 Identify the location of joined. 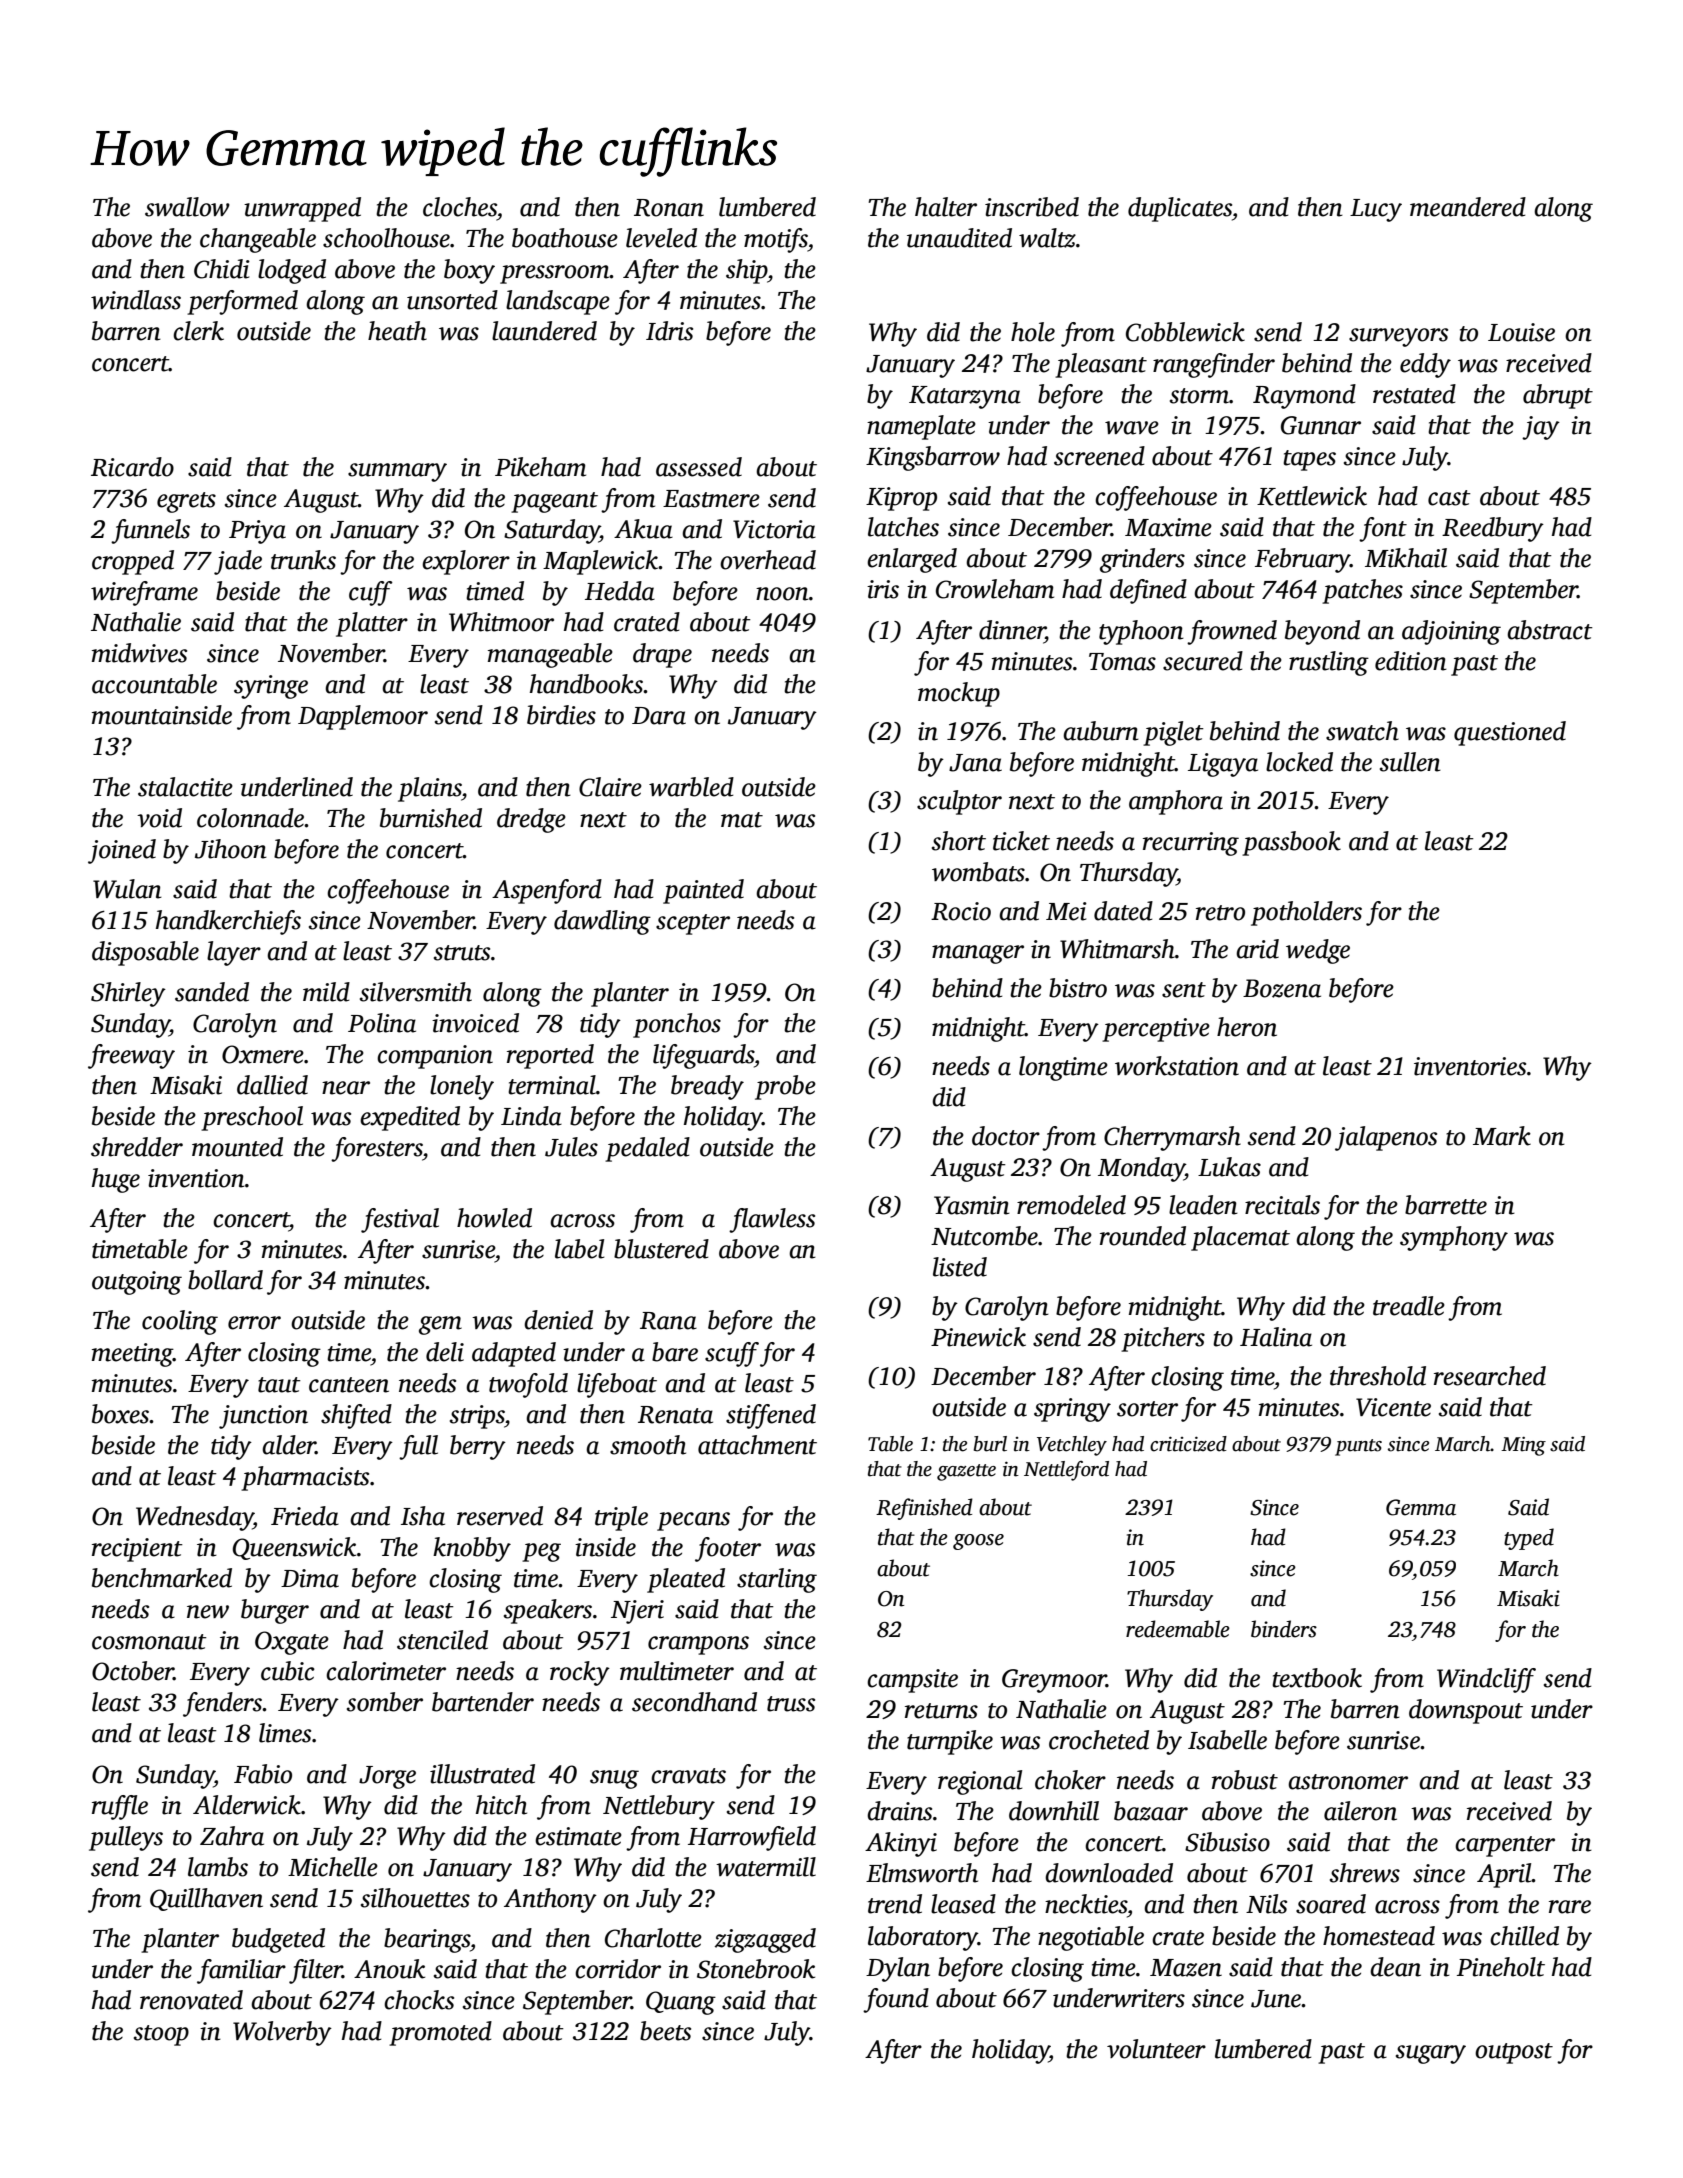
(122, 851).
